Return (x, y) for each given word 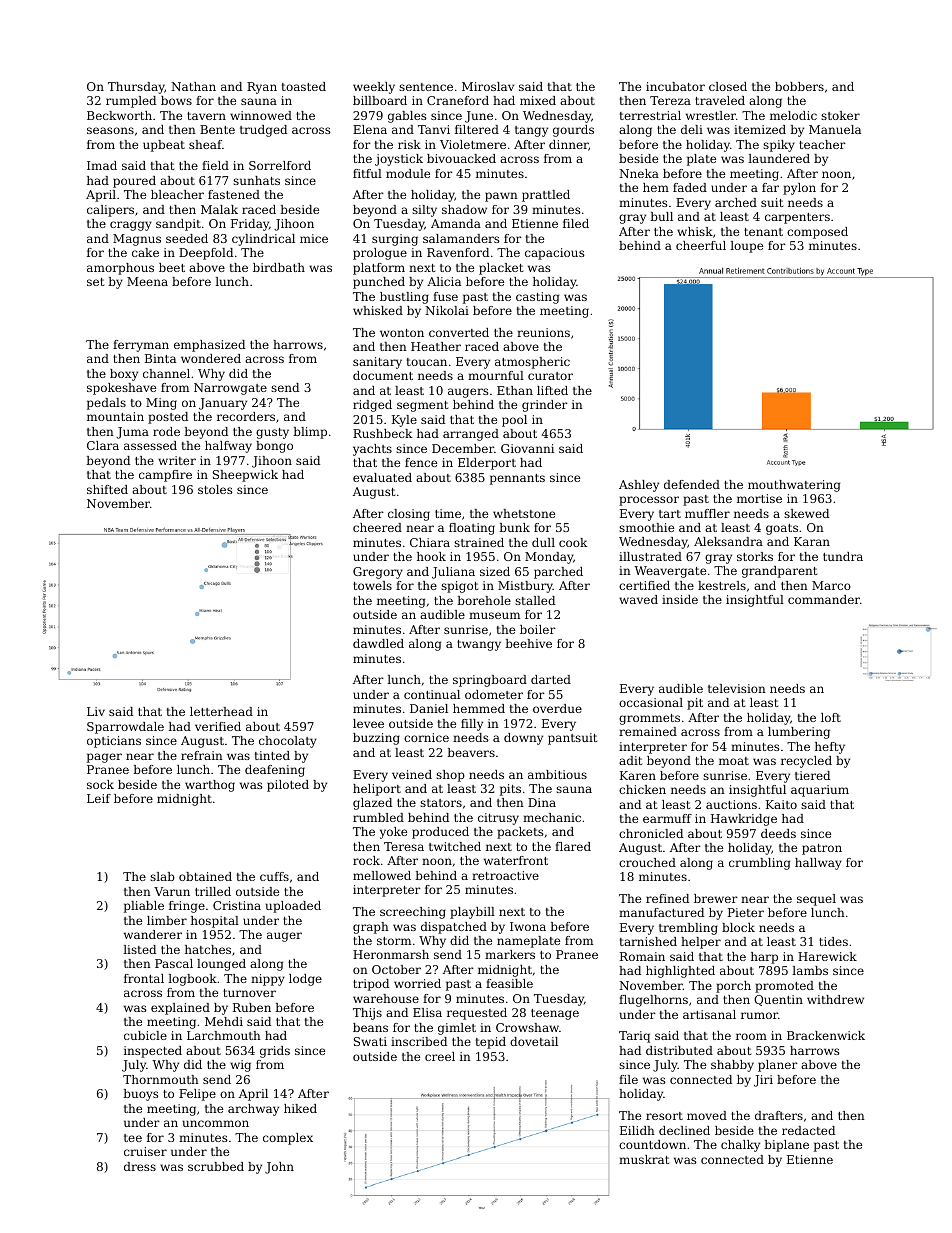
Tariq (634, 1037)
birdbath (279, 267)
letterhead (221, 711)
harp (764, 958)
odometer (494, 694)
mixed (538, 100)
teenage (555, 1014)
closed (728, 86)
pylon (799, 189)
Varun (172, 891)
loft (831, 717)
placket (501, 269)
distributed (679, 1050)
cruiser (145, 1151)
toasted (304, 86)
